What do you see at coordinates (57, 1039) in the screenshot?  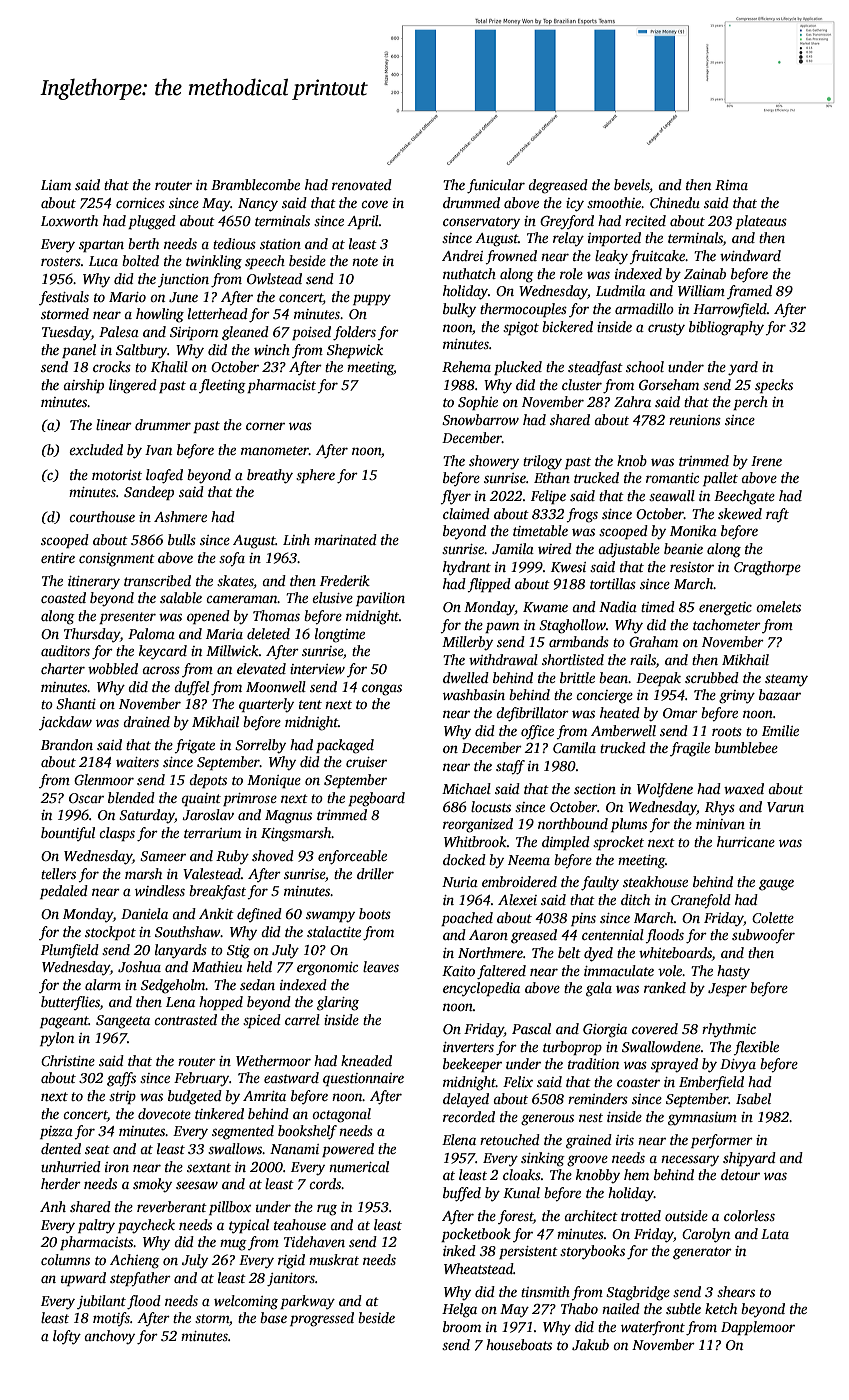 I see `pylon` at bounding box center [57, 1039].
